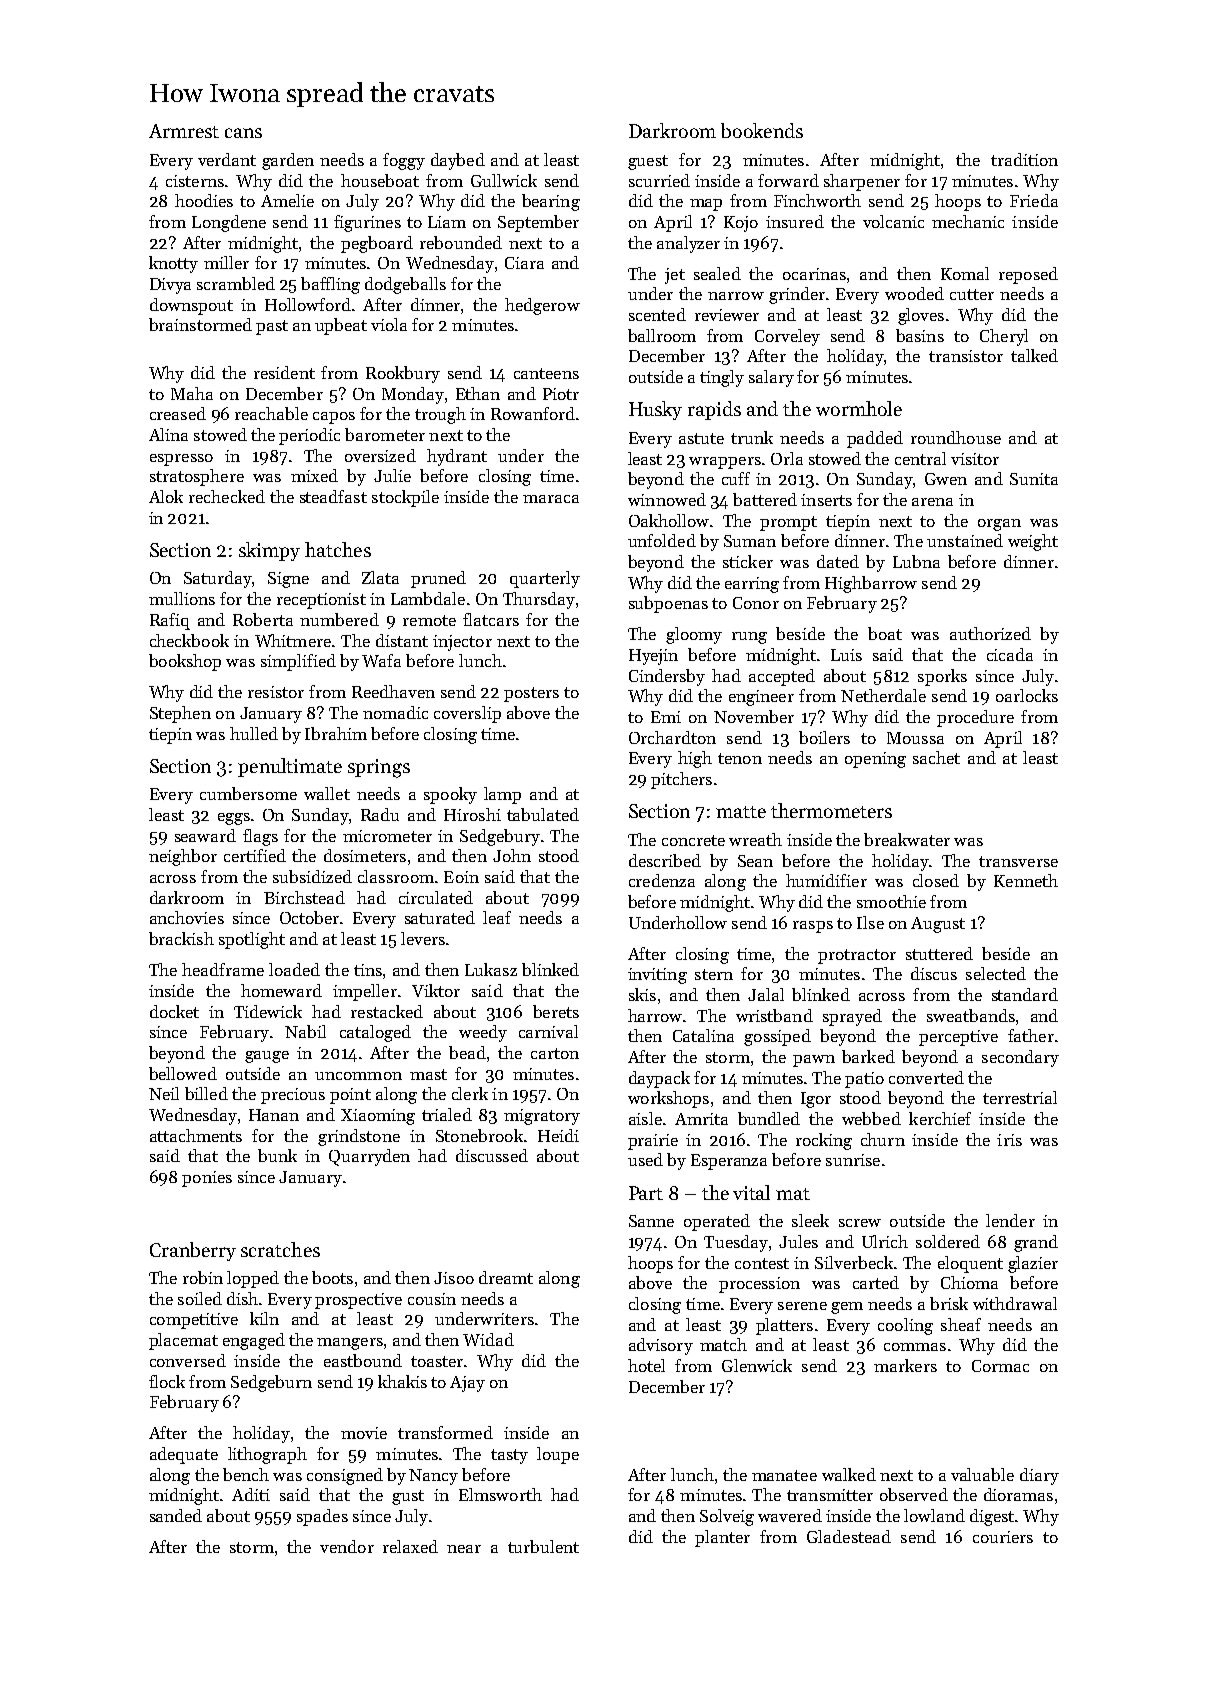 The width and height of the screenshot is (1207, 1707). What do you see at coordinates (271, 413) in the screenshot?
I see `reachable` at bounding box center [271, 413].
